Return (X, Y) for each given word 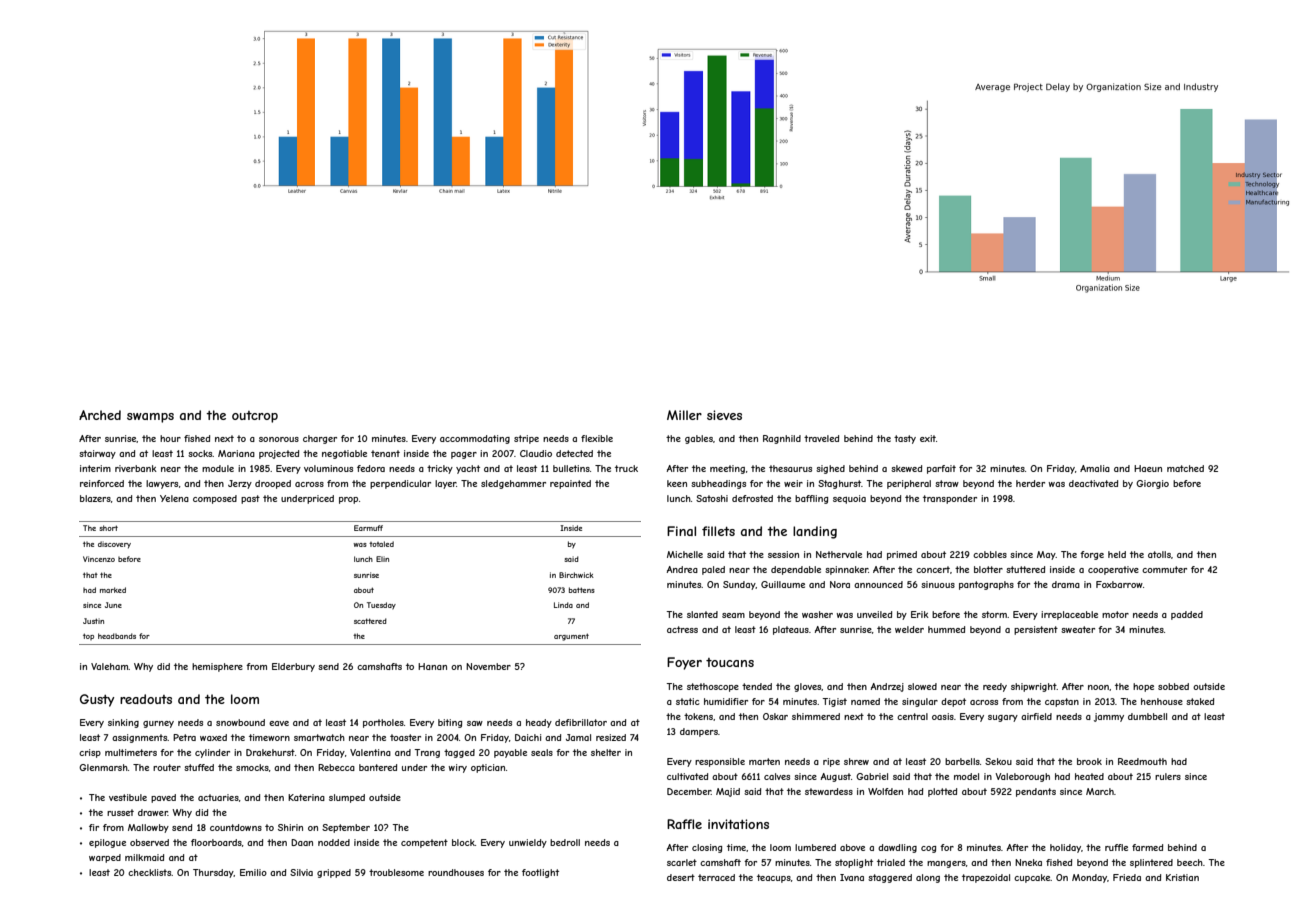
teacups (774, 878)
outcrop (255, 417)
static (688, 701)
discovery (114, 545)
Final (681, 531)
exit (928, 438)
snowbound (240, 722)
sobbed (1173, 686)
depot (953, 702)
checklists (149, 872)
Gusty (97, 700)
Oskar (775, 716)
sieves (724, 415)
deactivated (1093, 483)
